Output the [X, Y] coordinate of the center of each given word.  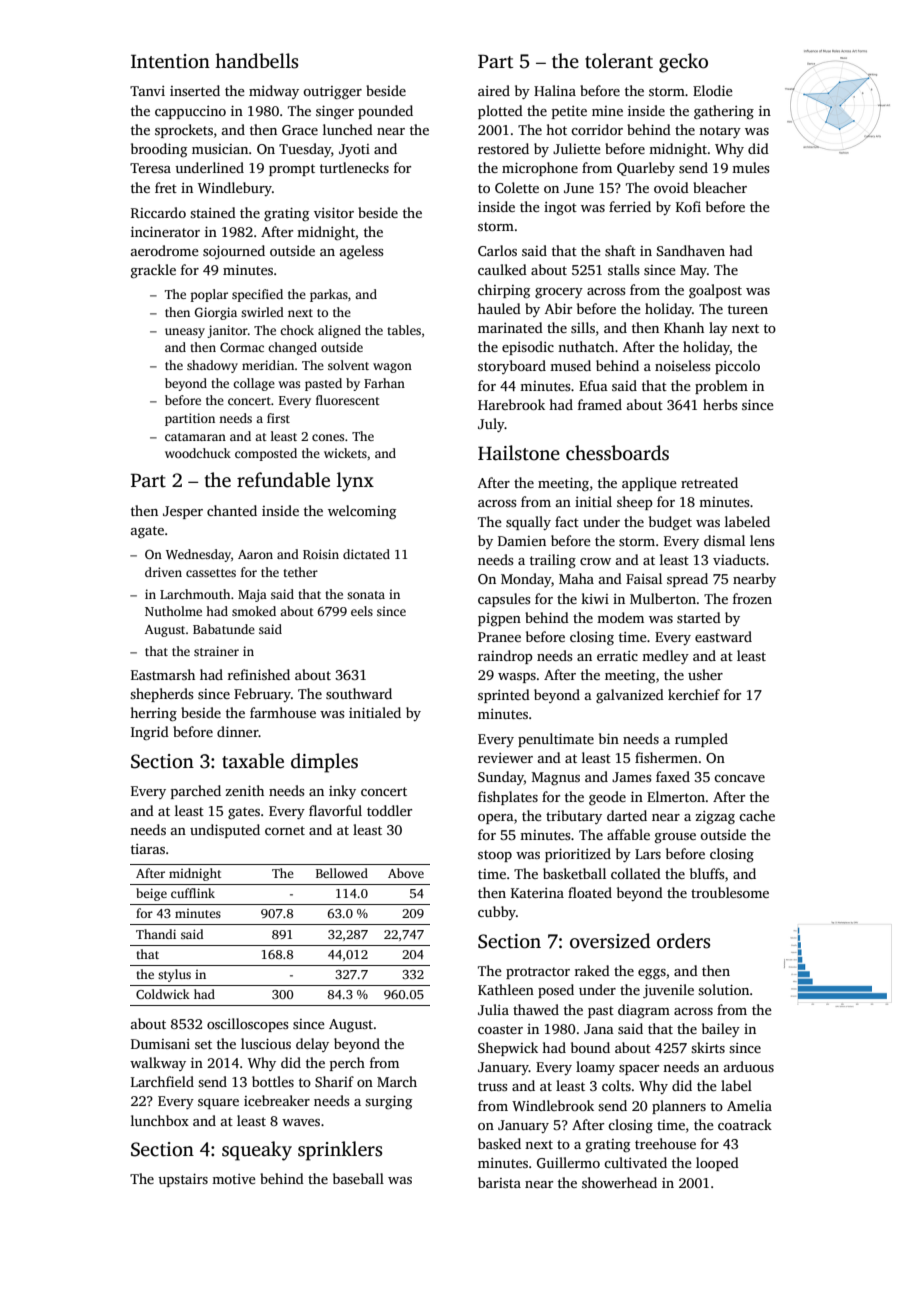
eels [362, 611]
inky [342, 792]
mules [750, 167]
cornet [285, 830]
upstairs [183, 1180]
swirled [262, 312]
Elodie [713, 90]
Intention [170, 61]
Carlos [497, 250]
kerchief [694, 694]
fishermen [666, 757]
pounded [385, 112]
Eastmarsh [163, 674]
